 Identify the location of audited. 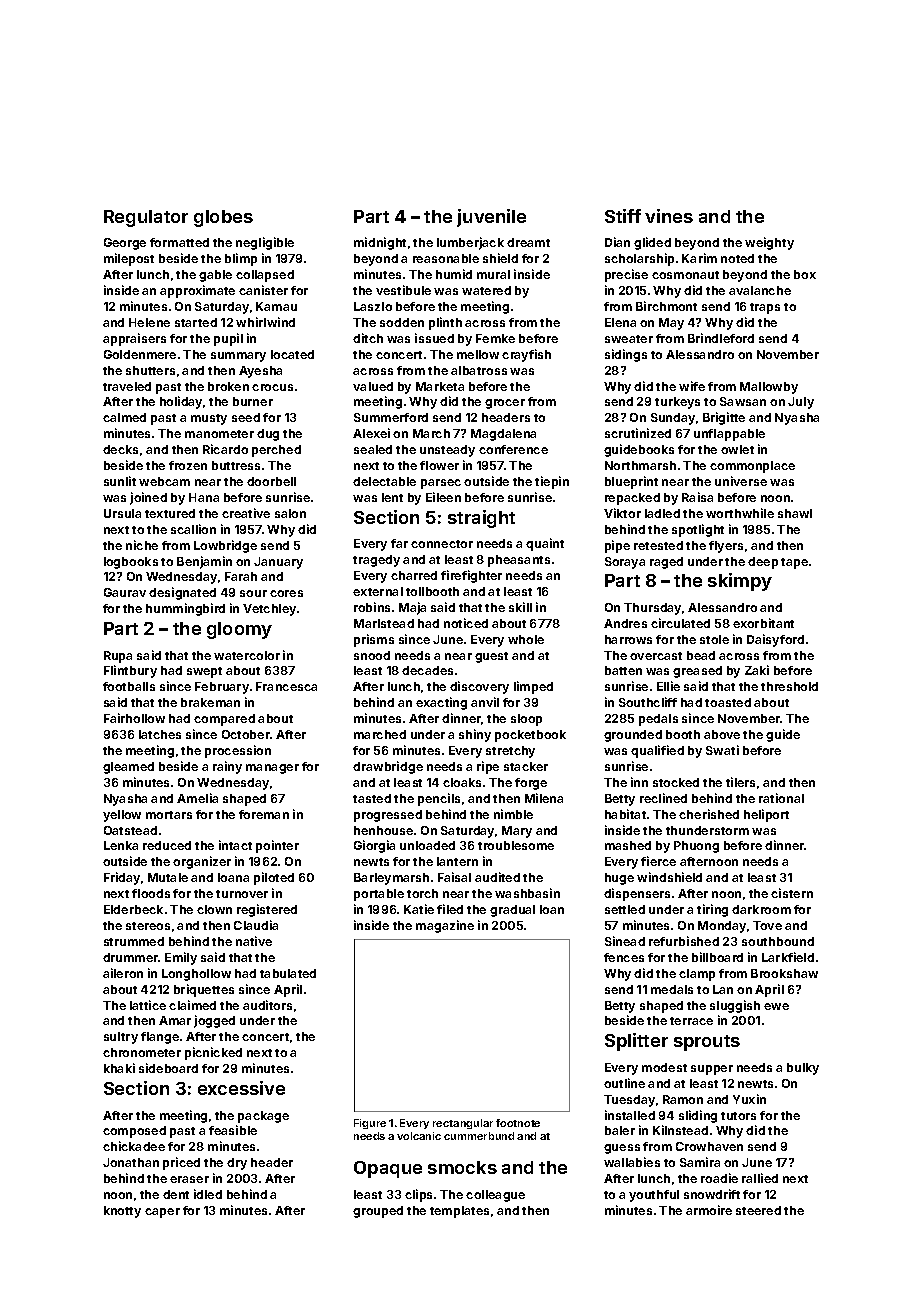
(497, 877).
